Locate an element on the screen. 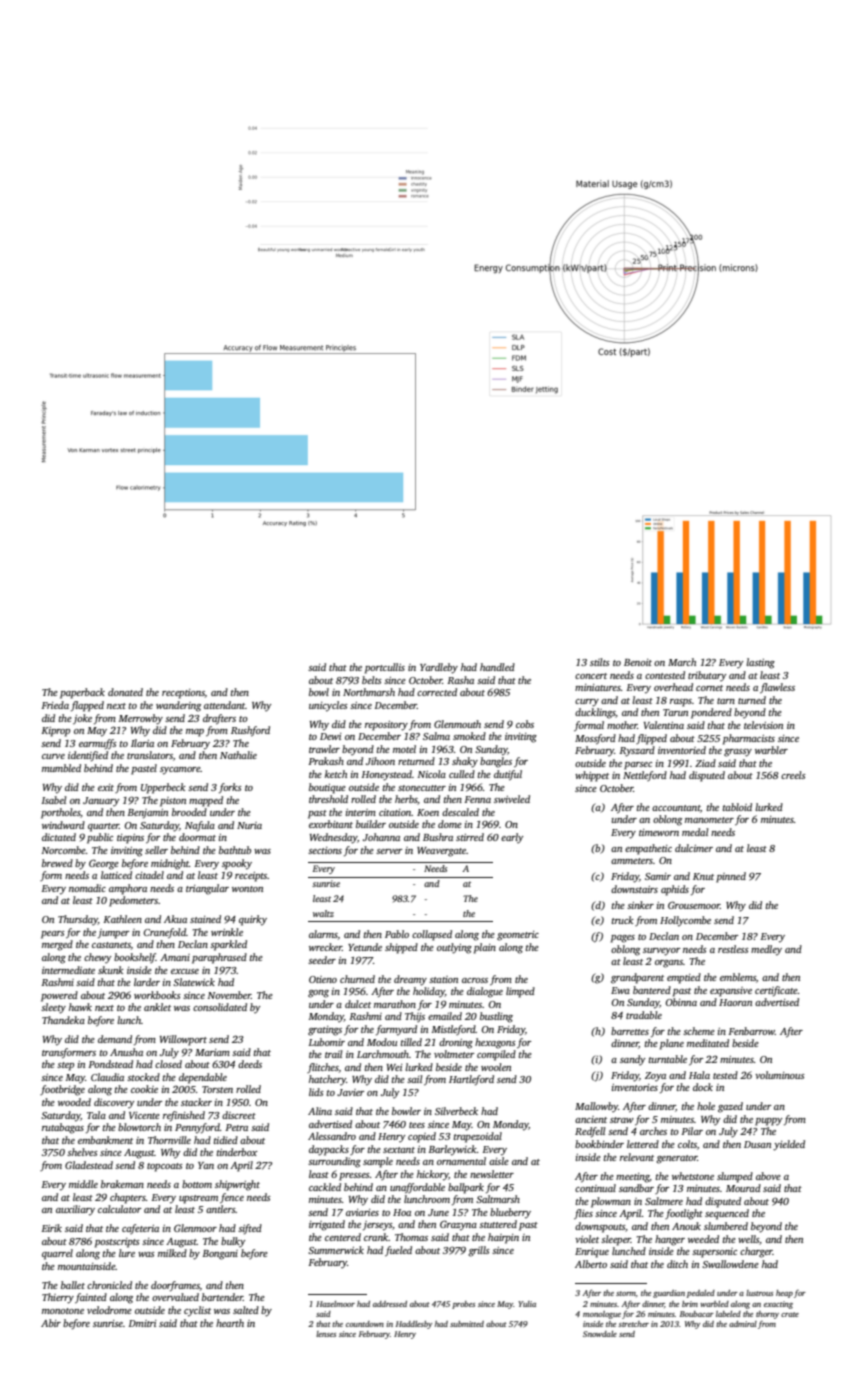 The width and height of the screenshot is (849, 1400). stilts is located at coordinates (600, 662).
